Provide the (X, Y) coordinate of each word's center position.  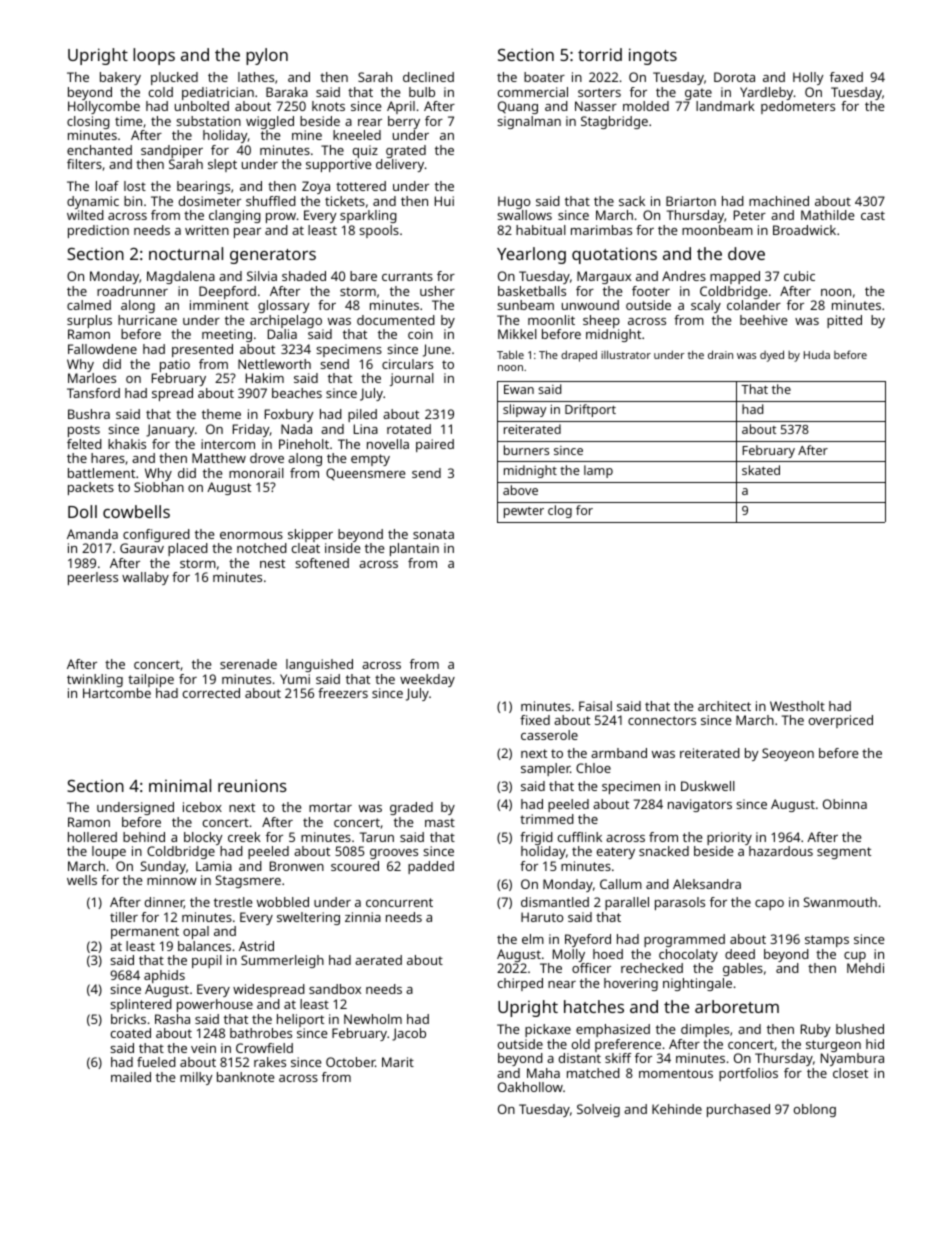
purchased (738, 1110)
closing (88, 122)
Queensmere (365, 474)
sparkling (368, 216)
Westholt (797, 706)
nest (272, 563)
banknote (245, 1077)
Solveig (598, 1110)
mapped (735, 277)
